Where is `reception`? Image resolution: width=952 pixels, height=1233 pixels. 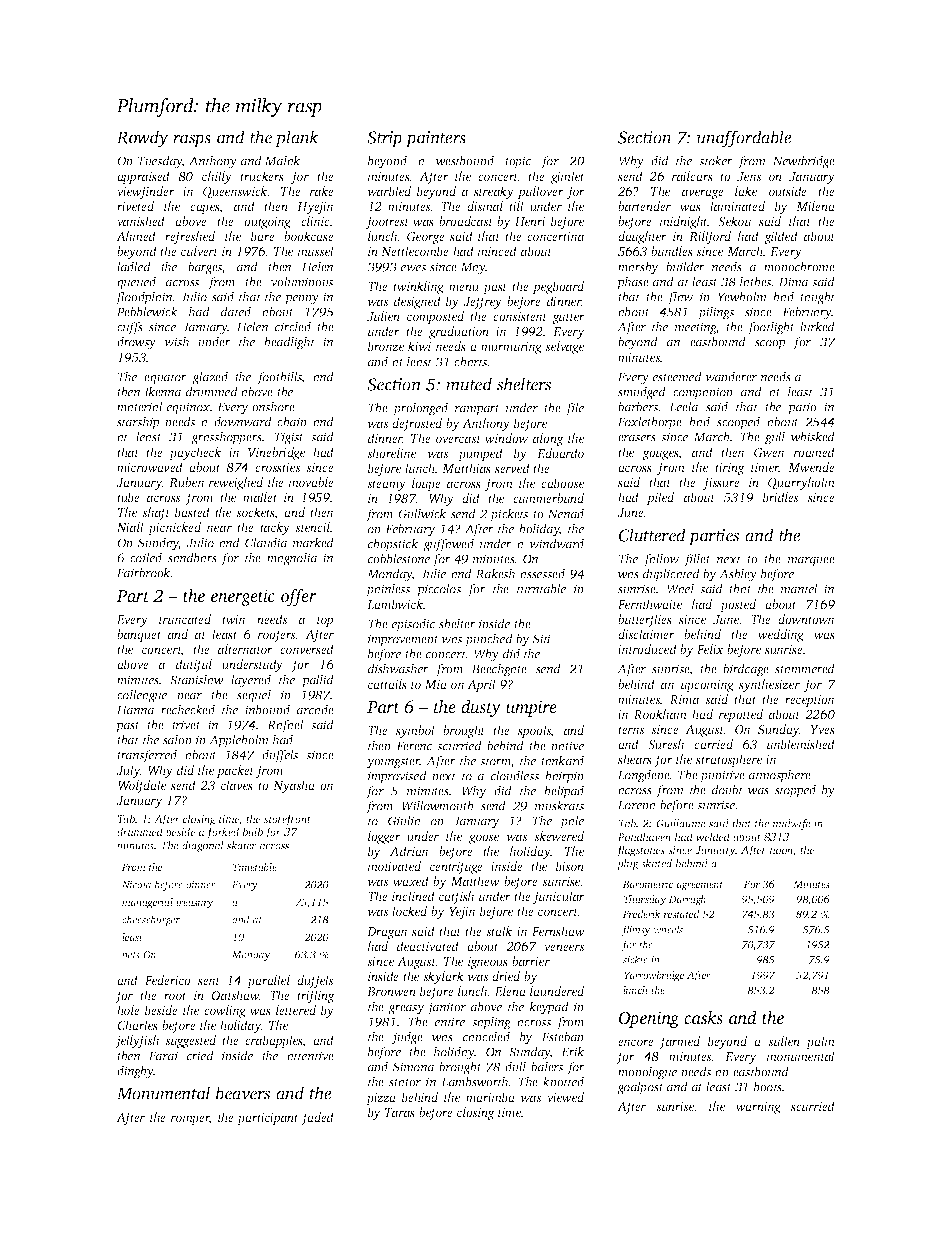 reception is located at coordinates (810, 701).
